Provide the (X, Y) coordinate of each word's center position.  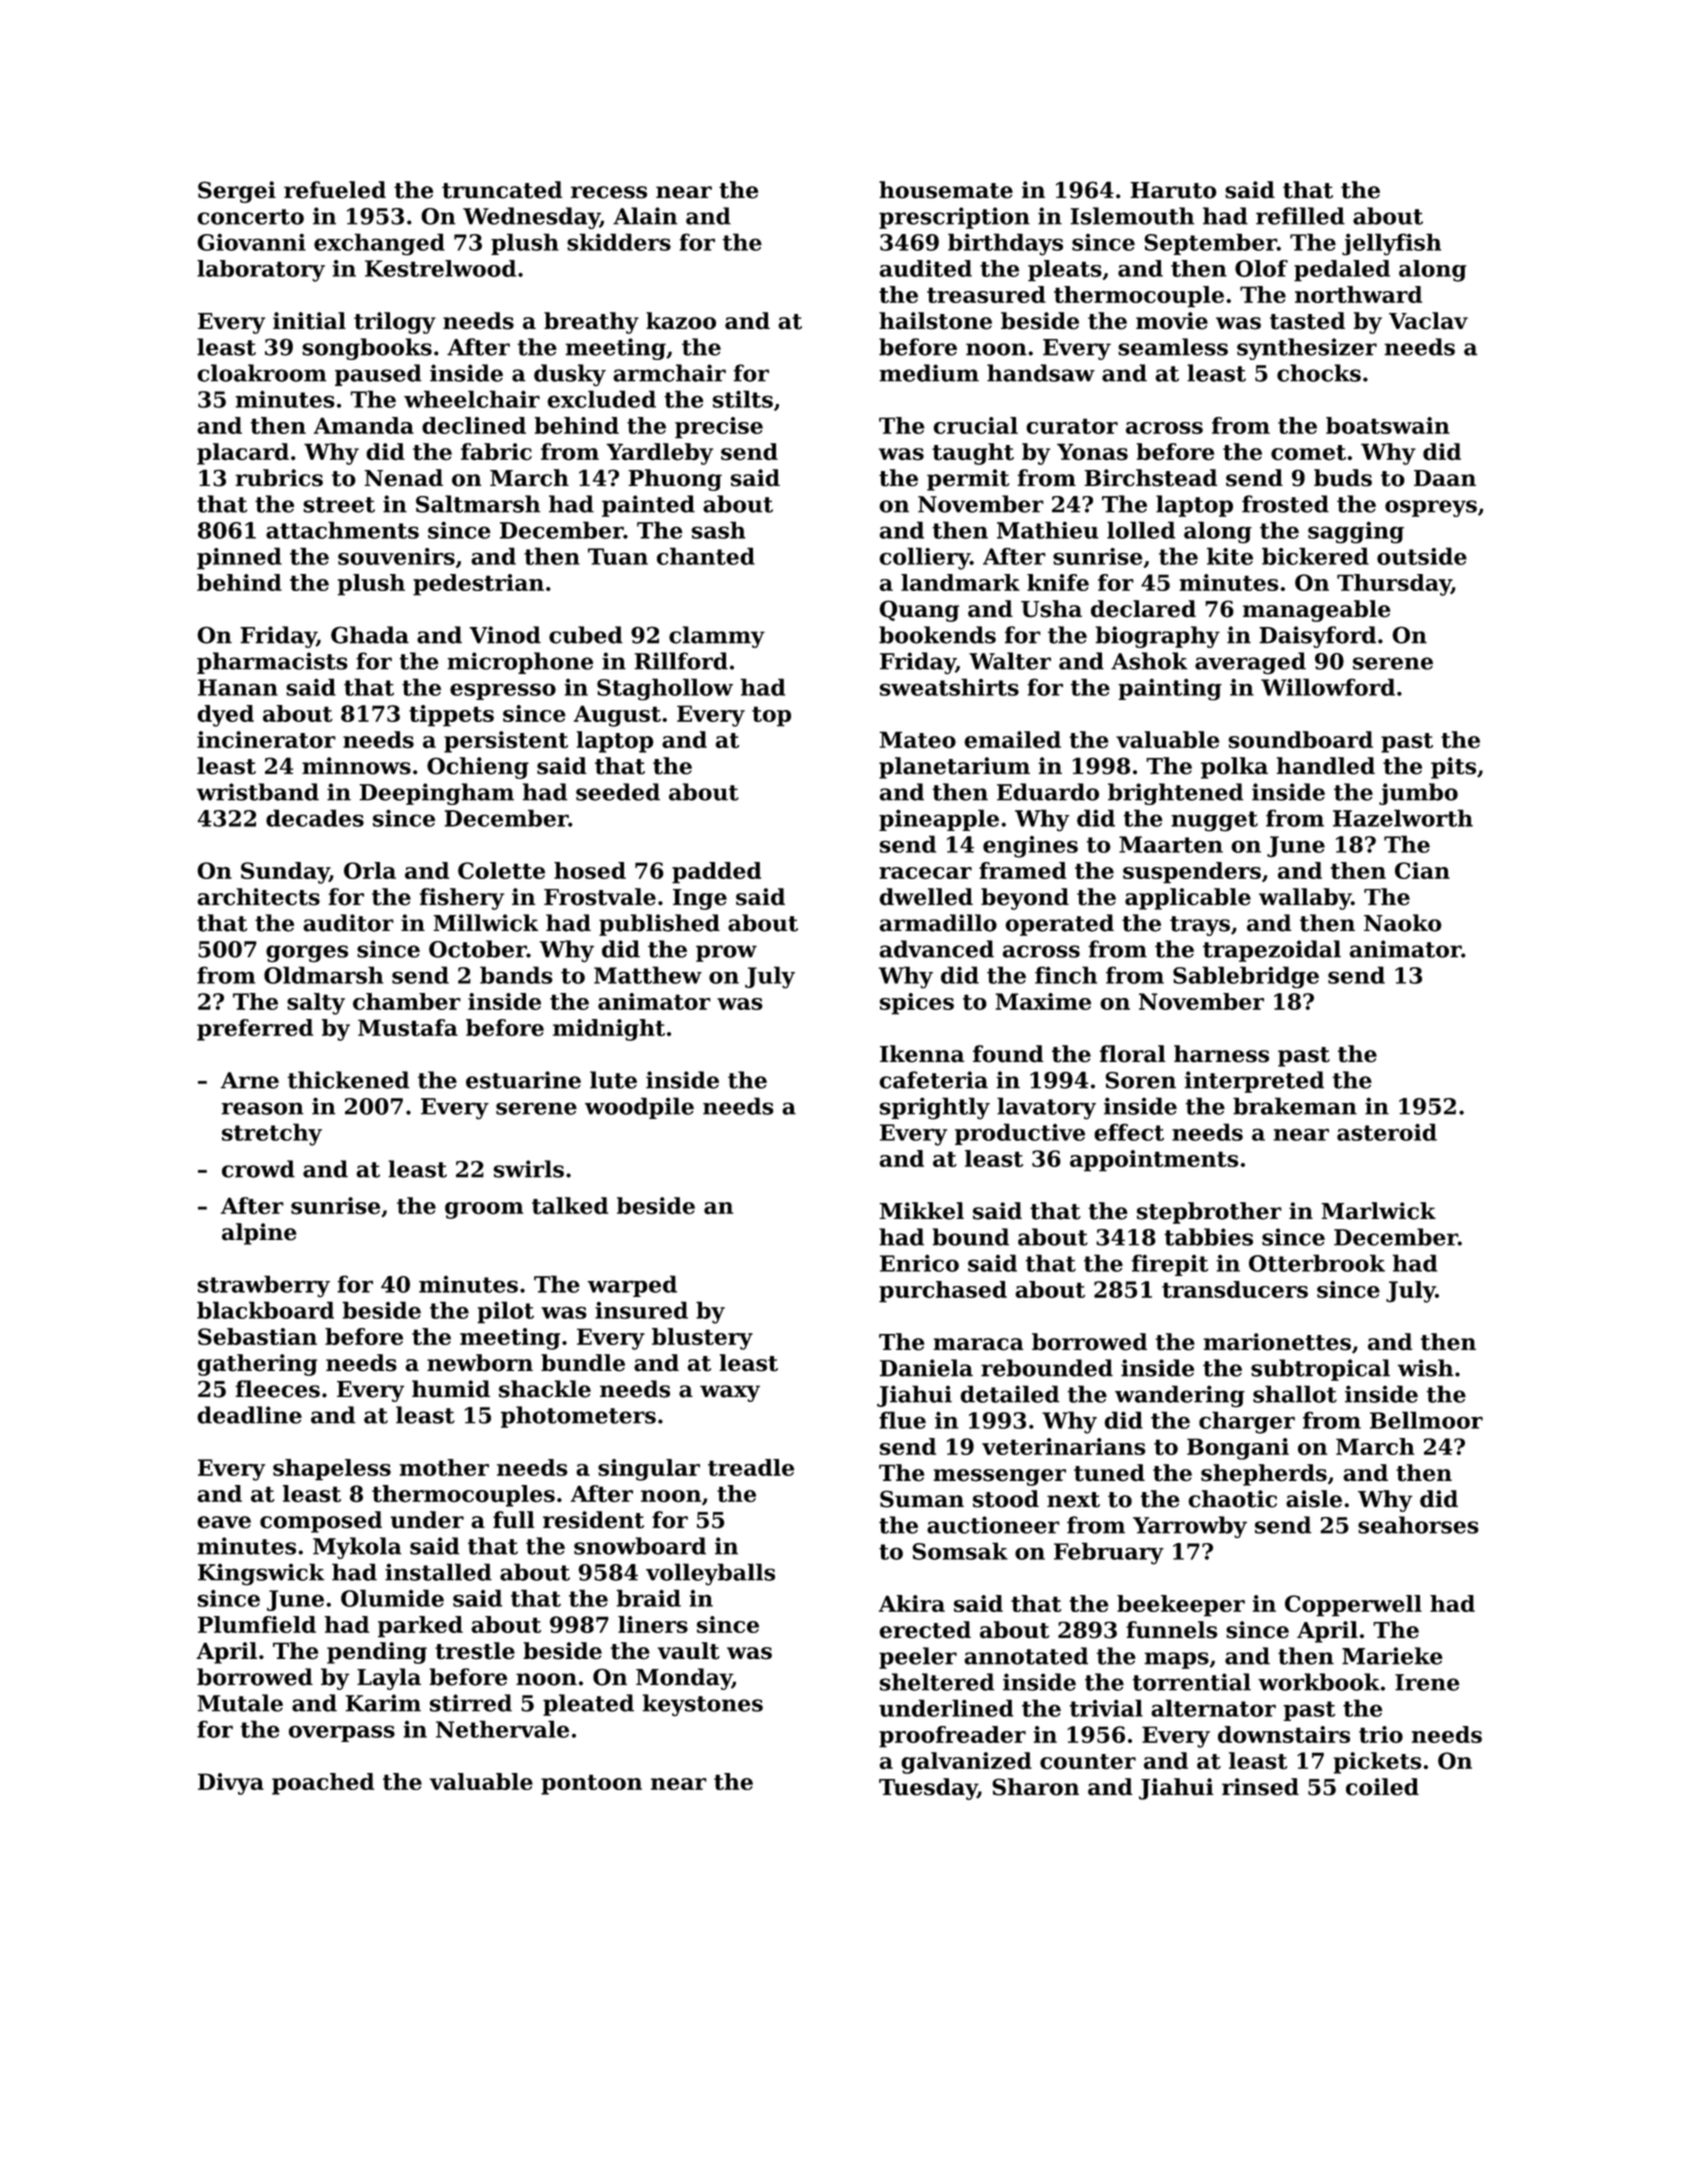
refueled (335, 190)
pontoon (591, 1784)
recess (609, 192)
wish (1425, 1368)
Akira (912, 1603)
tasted (1307, 321)
